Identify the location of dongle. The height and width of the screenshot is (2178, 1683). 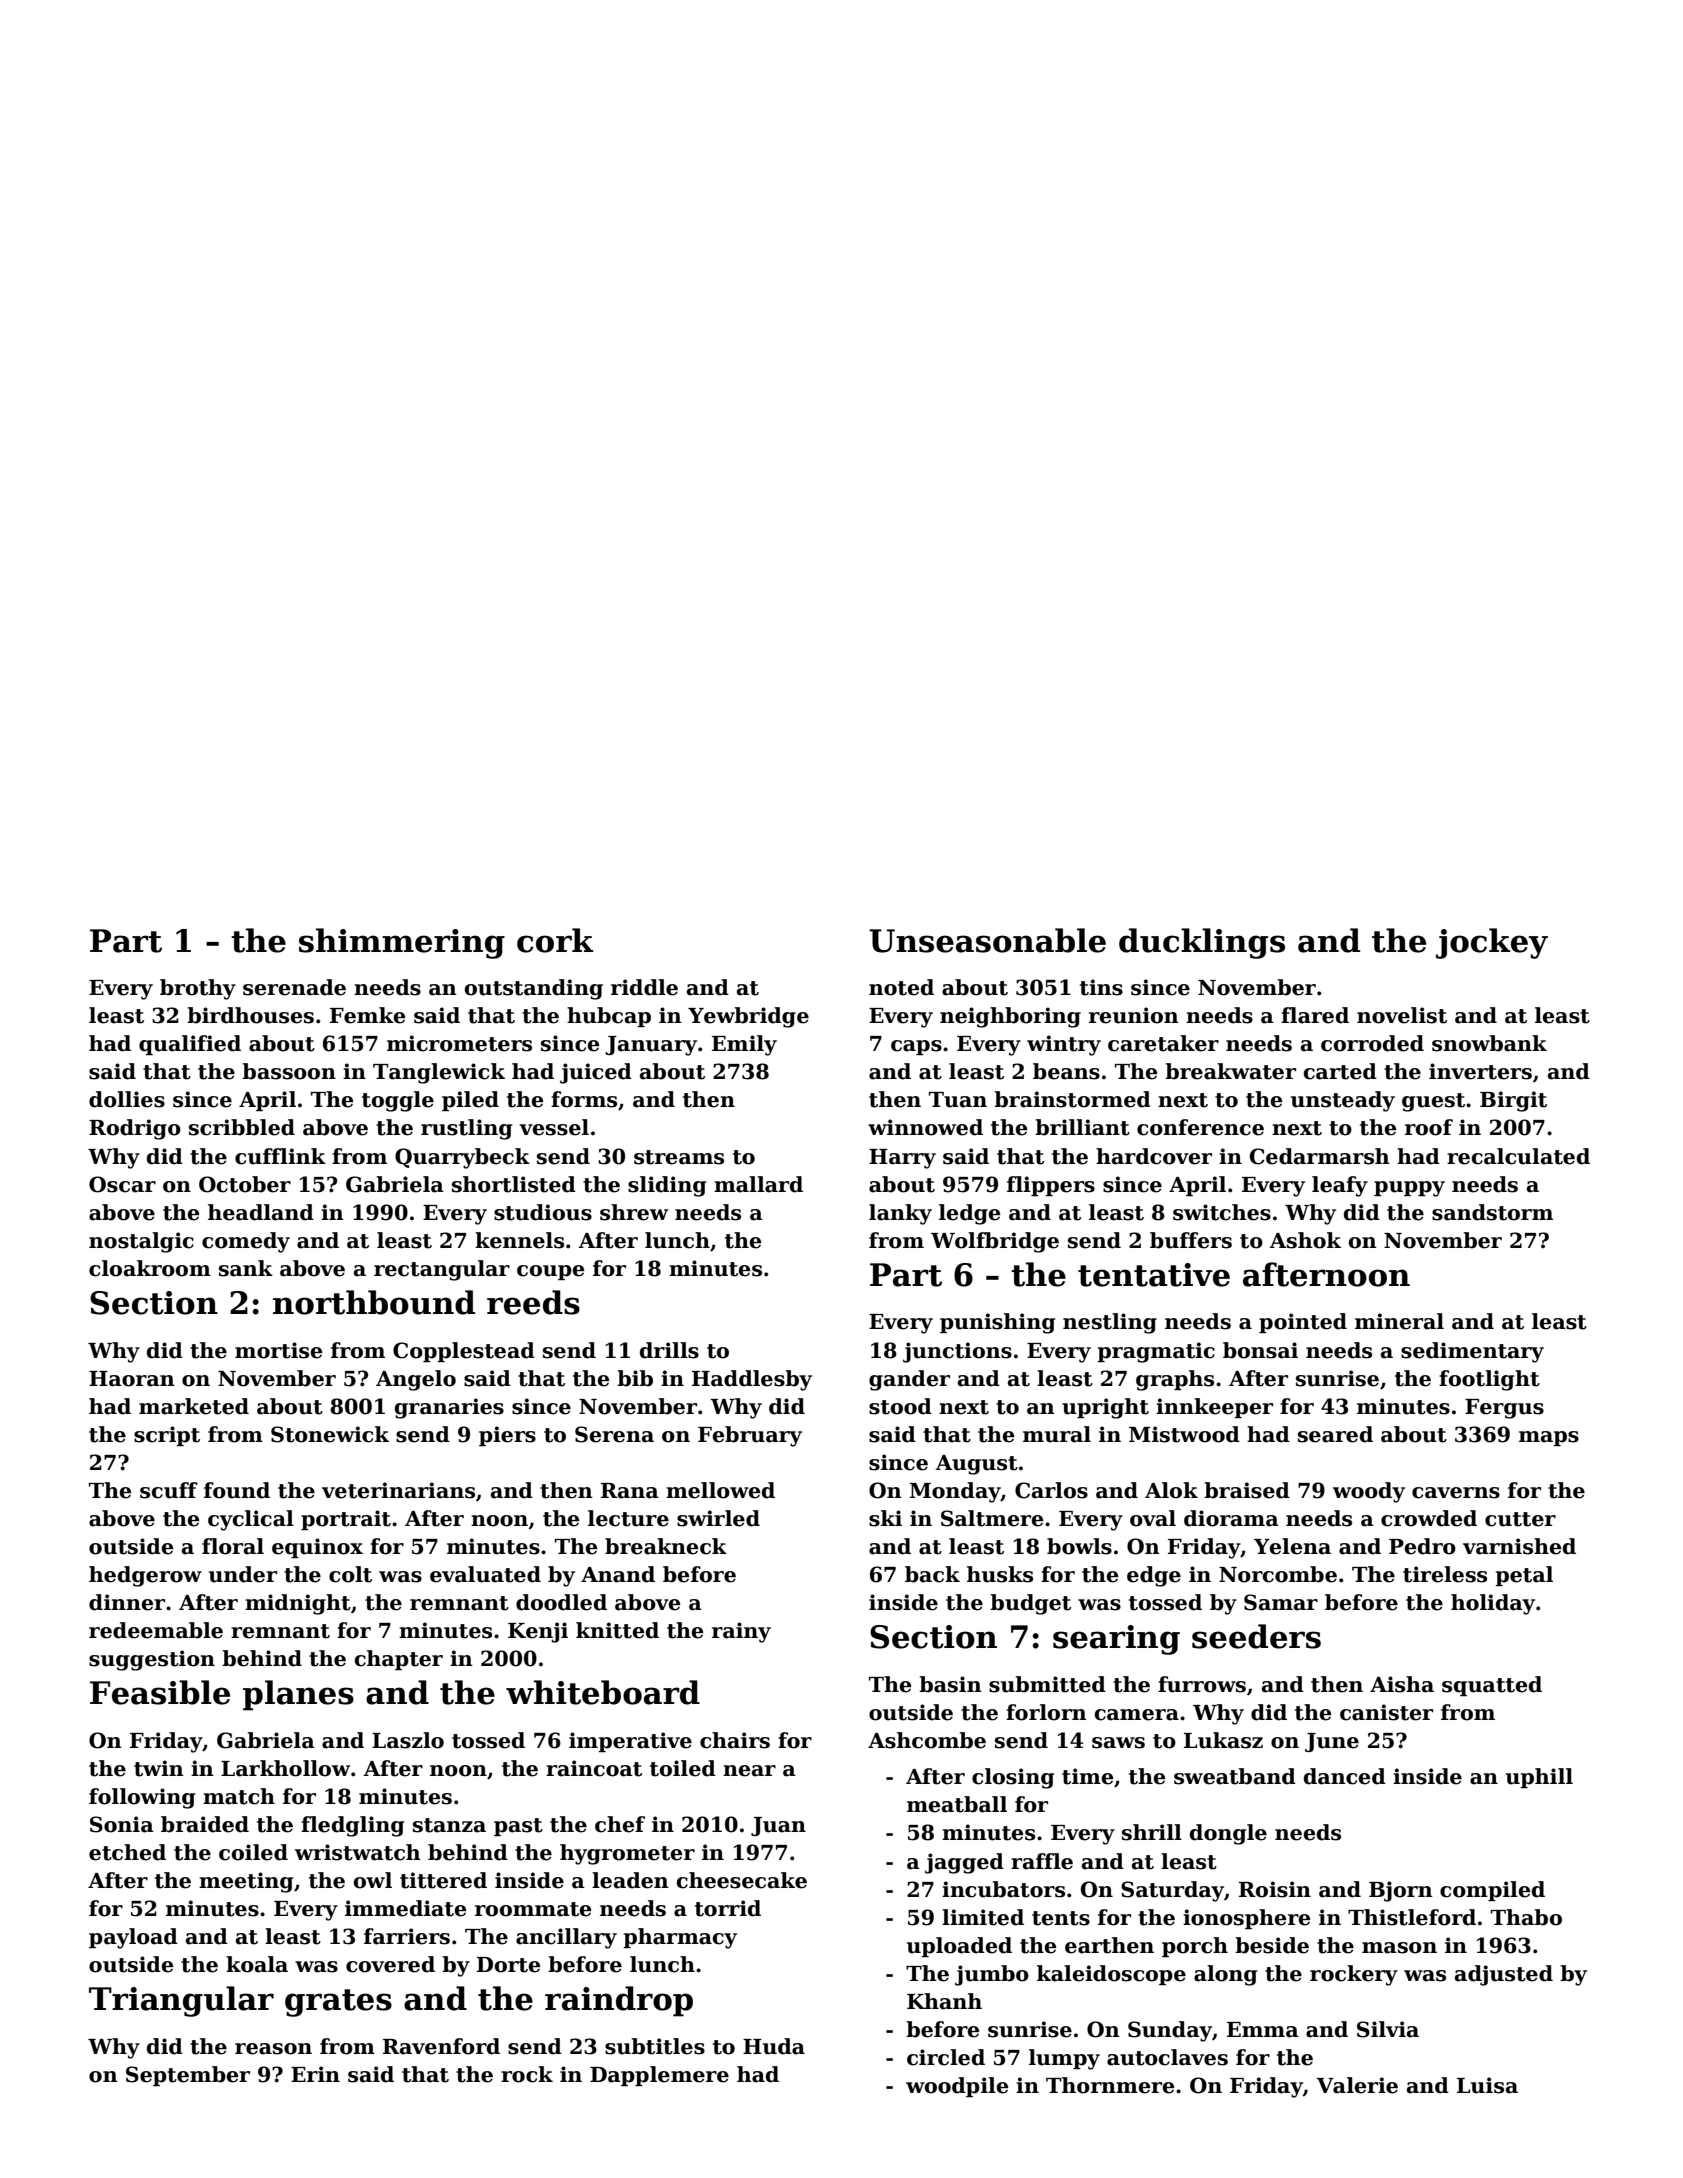
(1228, 1834).
